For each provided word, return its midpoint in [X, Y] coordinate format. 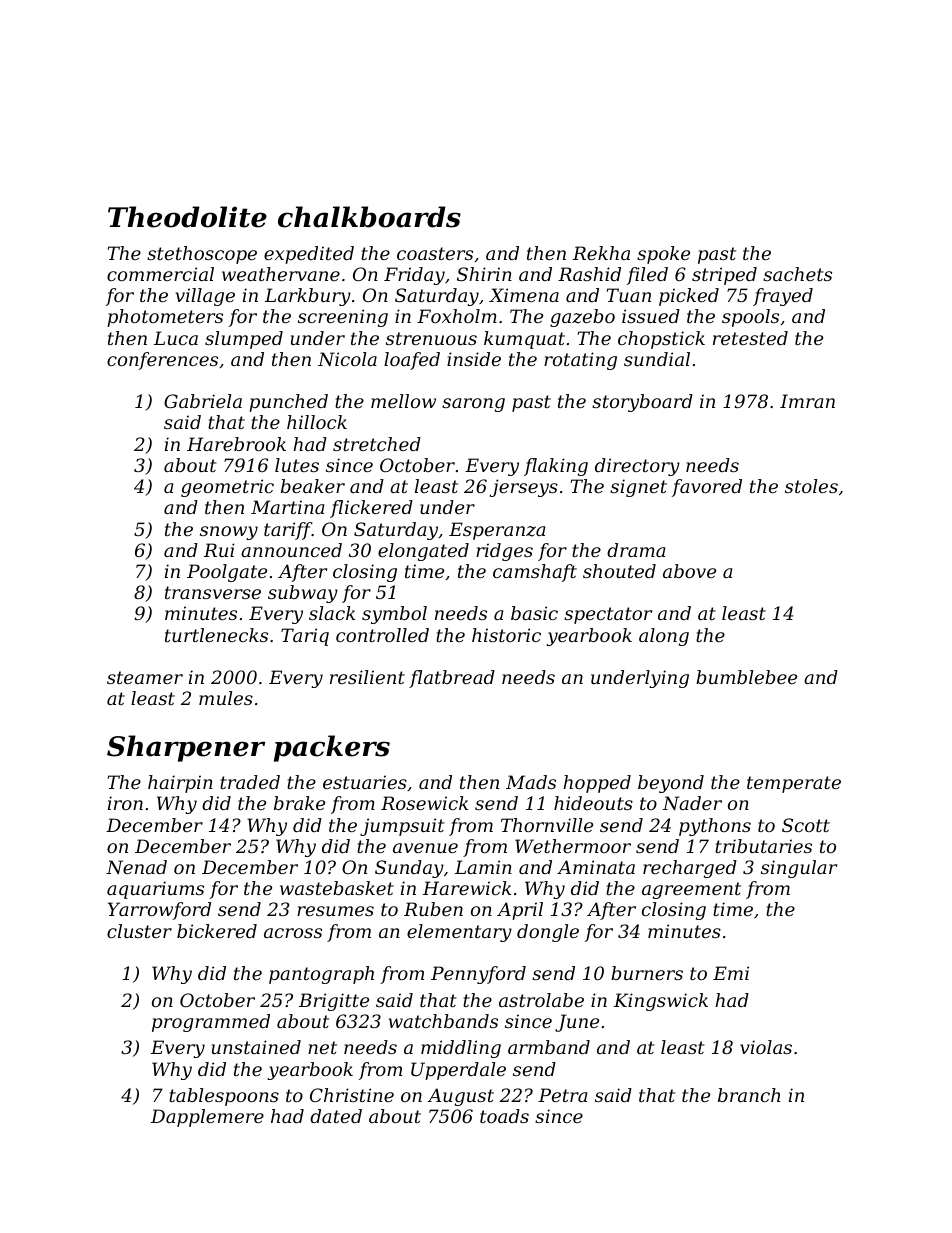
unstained [256, 1047]
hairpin [180, 784]
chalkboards [369, 217]
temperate [794, 784]
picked [689, 297]
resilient [367, 677]
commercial [160, 274]
